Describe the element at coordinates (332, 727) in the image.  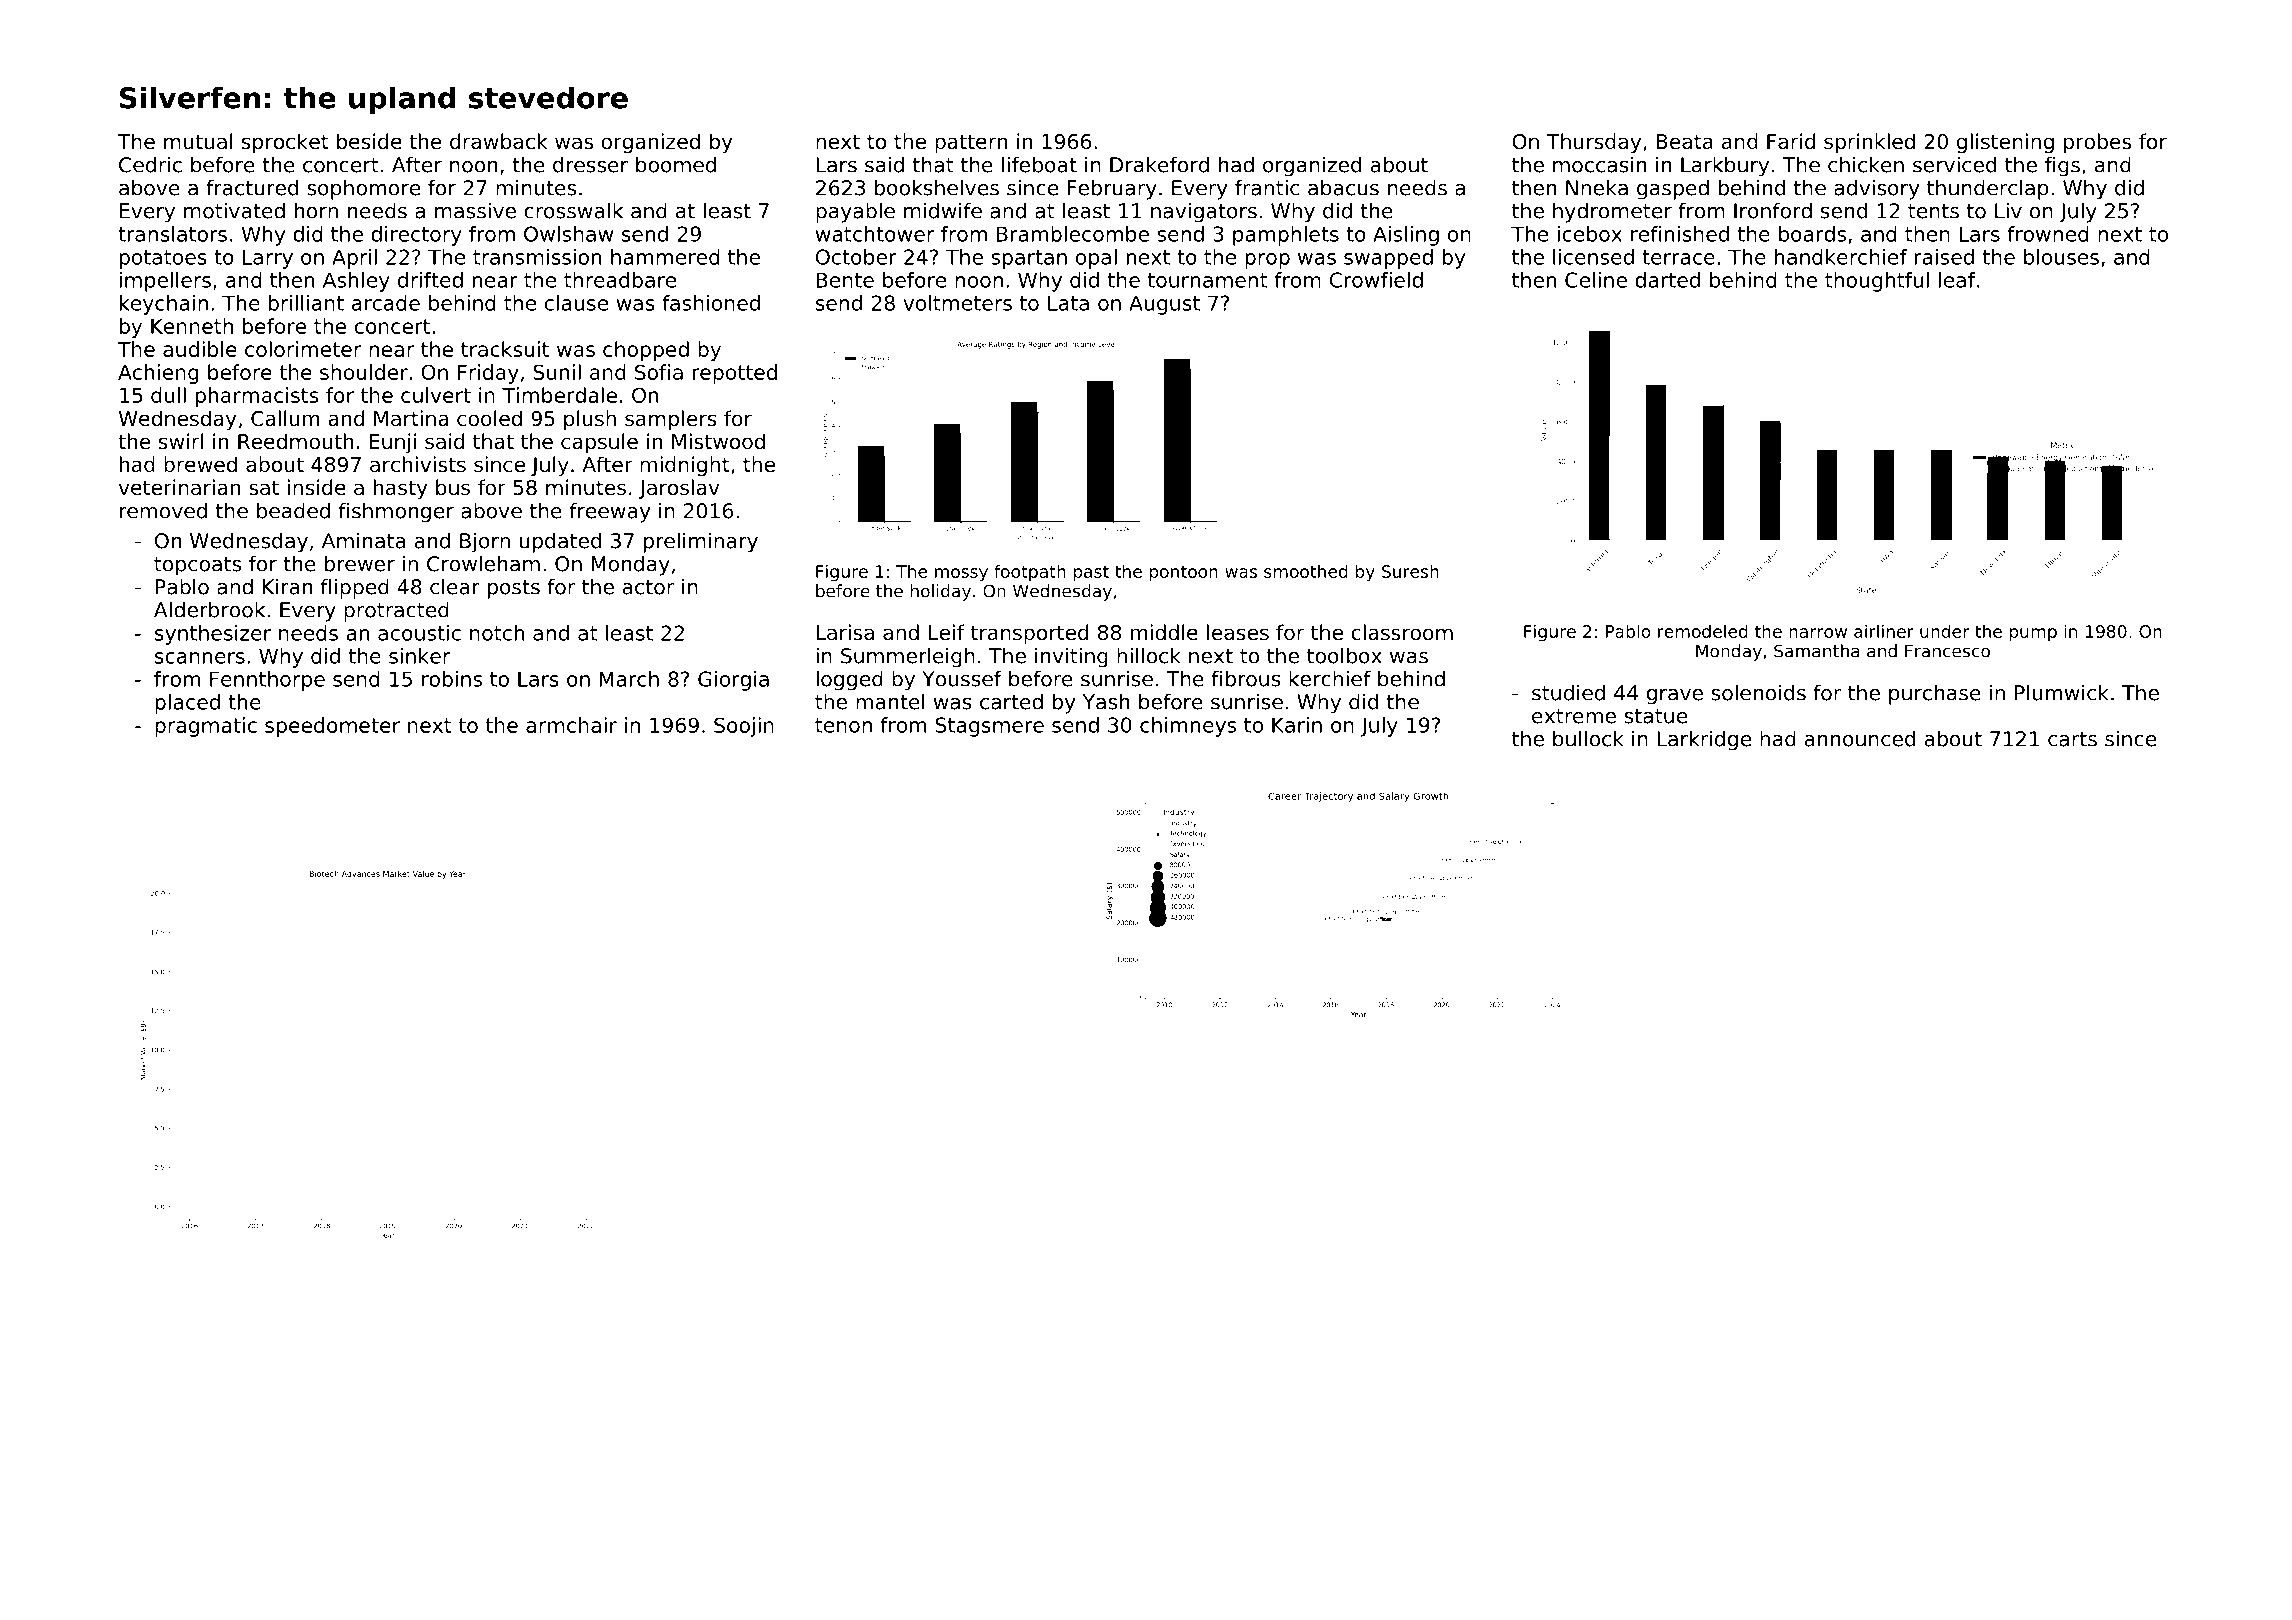
I see `speedometer` at that location.
